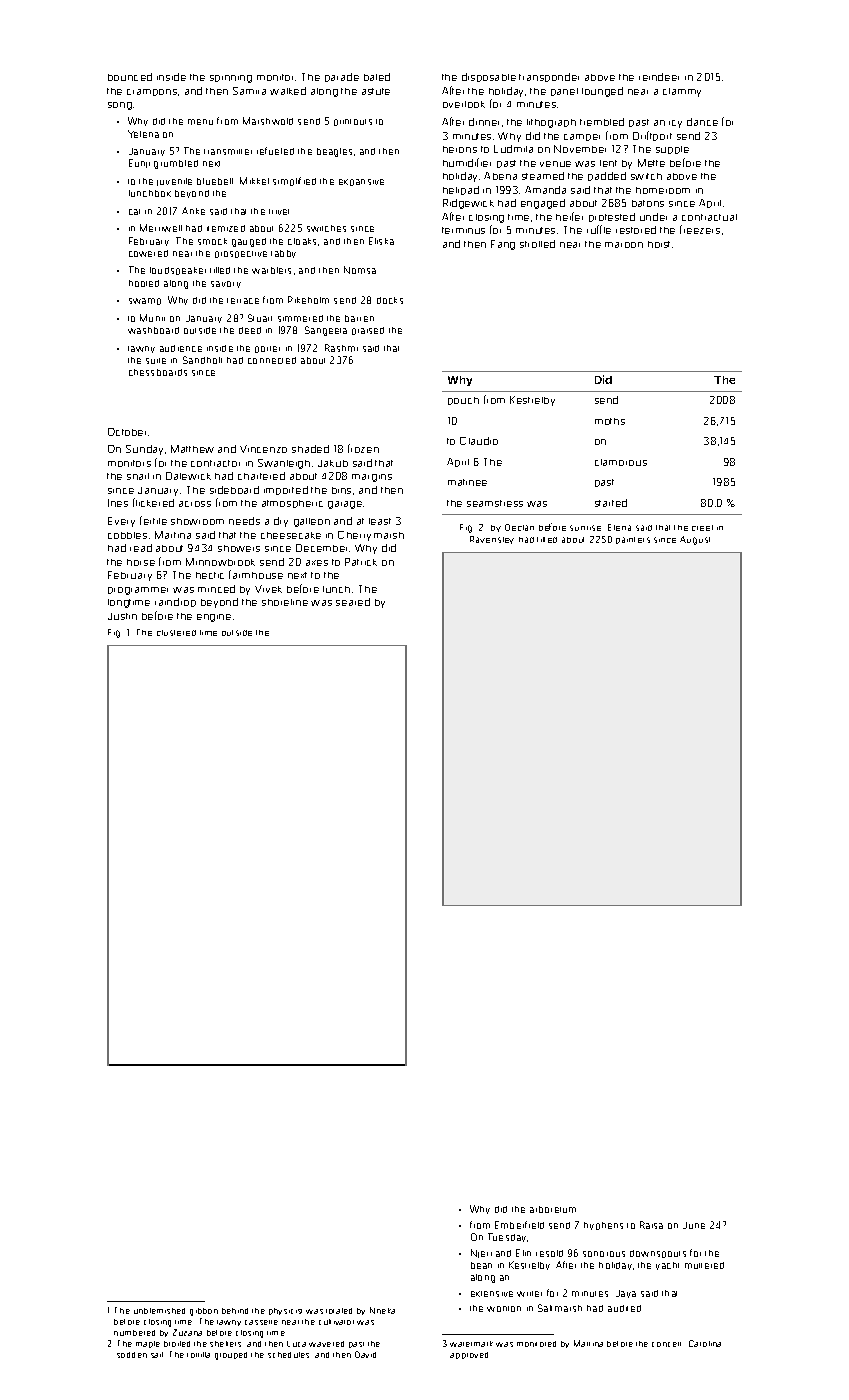 The image size is (849, 1400). I want to click on Declan, so click(519, 527).
